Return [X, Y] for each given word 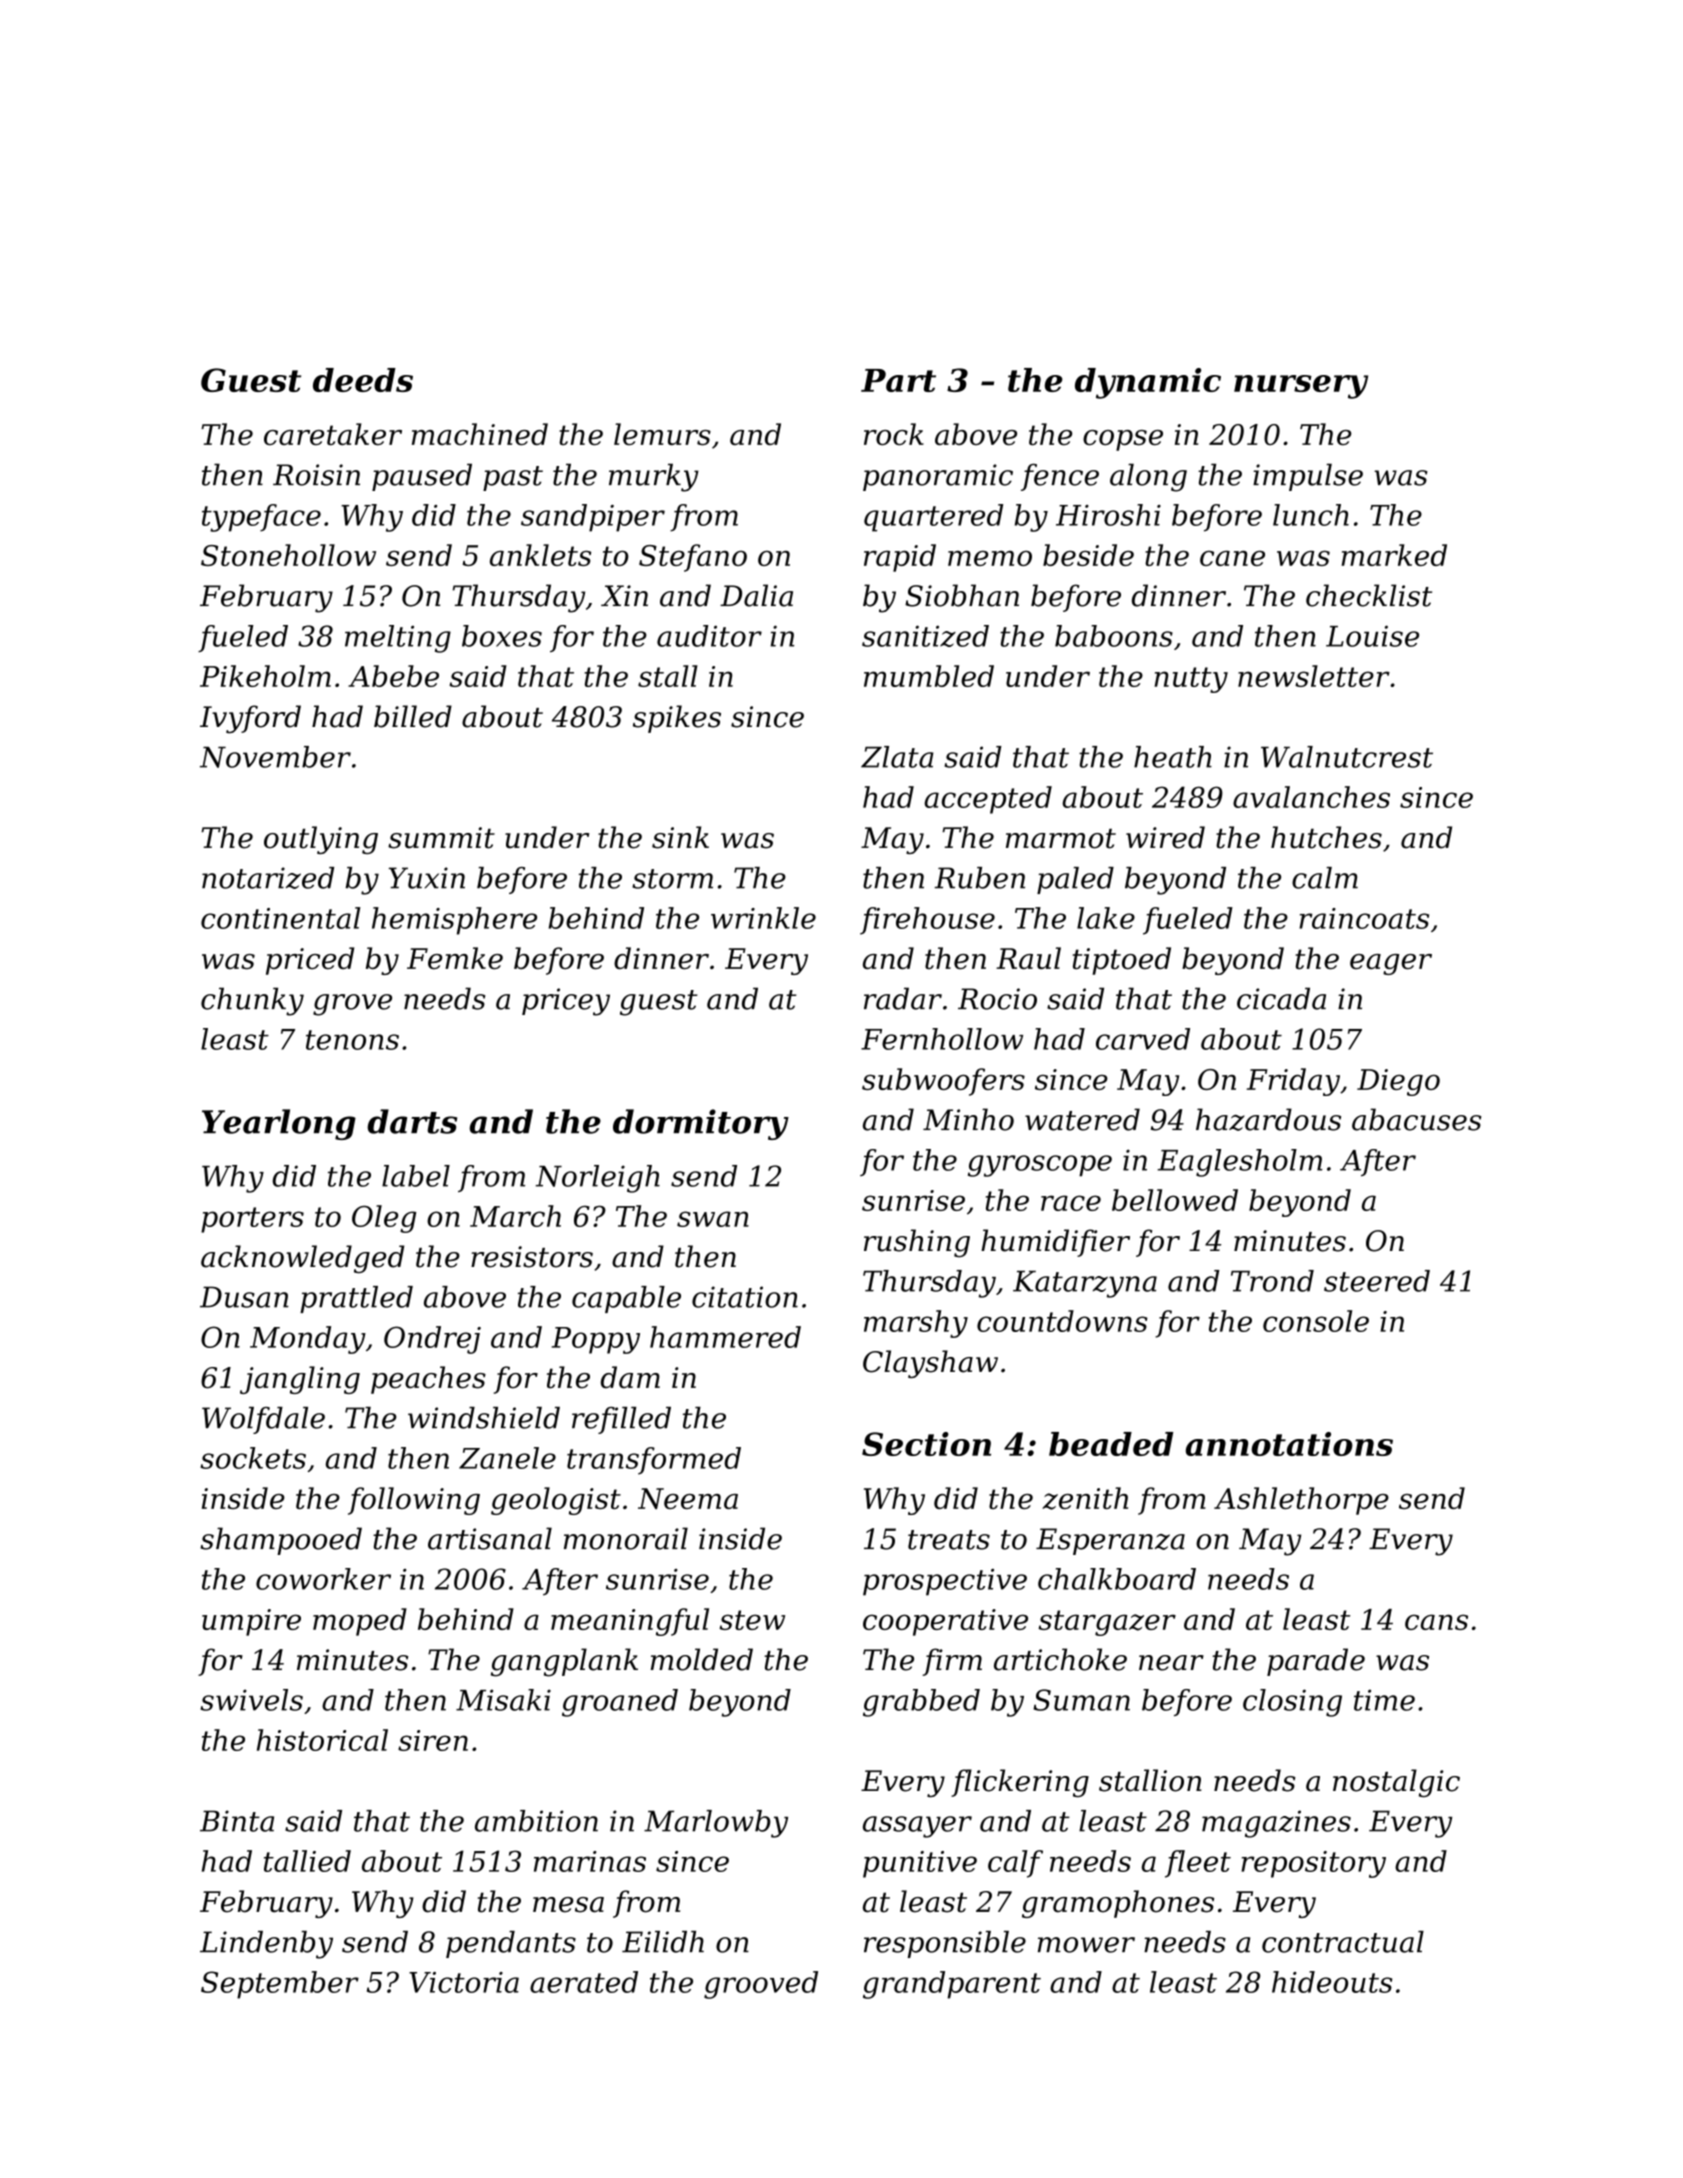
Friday [1293, 1082]
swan [713, 1219]
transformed [654, 1461]
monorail [626, 1538]
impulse [1308, 477]
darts [412, 1121]
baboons [1114, 636]
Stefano [693, 558]
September [280, 1985]
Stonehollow [288, 555]
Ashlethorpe [1301, 1501]
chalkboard [1117, 1579]
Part [898, 380]
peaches [428, 1380]
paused [422, 477]
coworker [323, 1579]
